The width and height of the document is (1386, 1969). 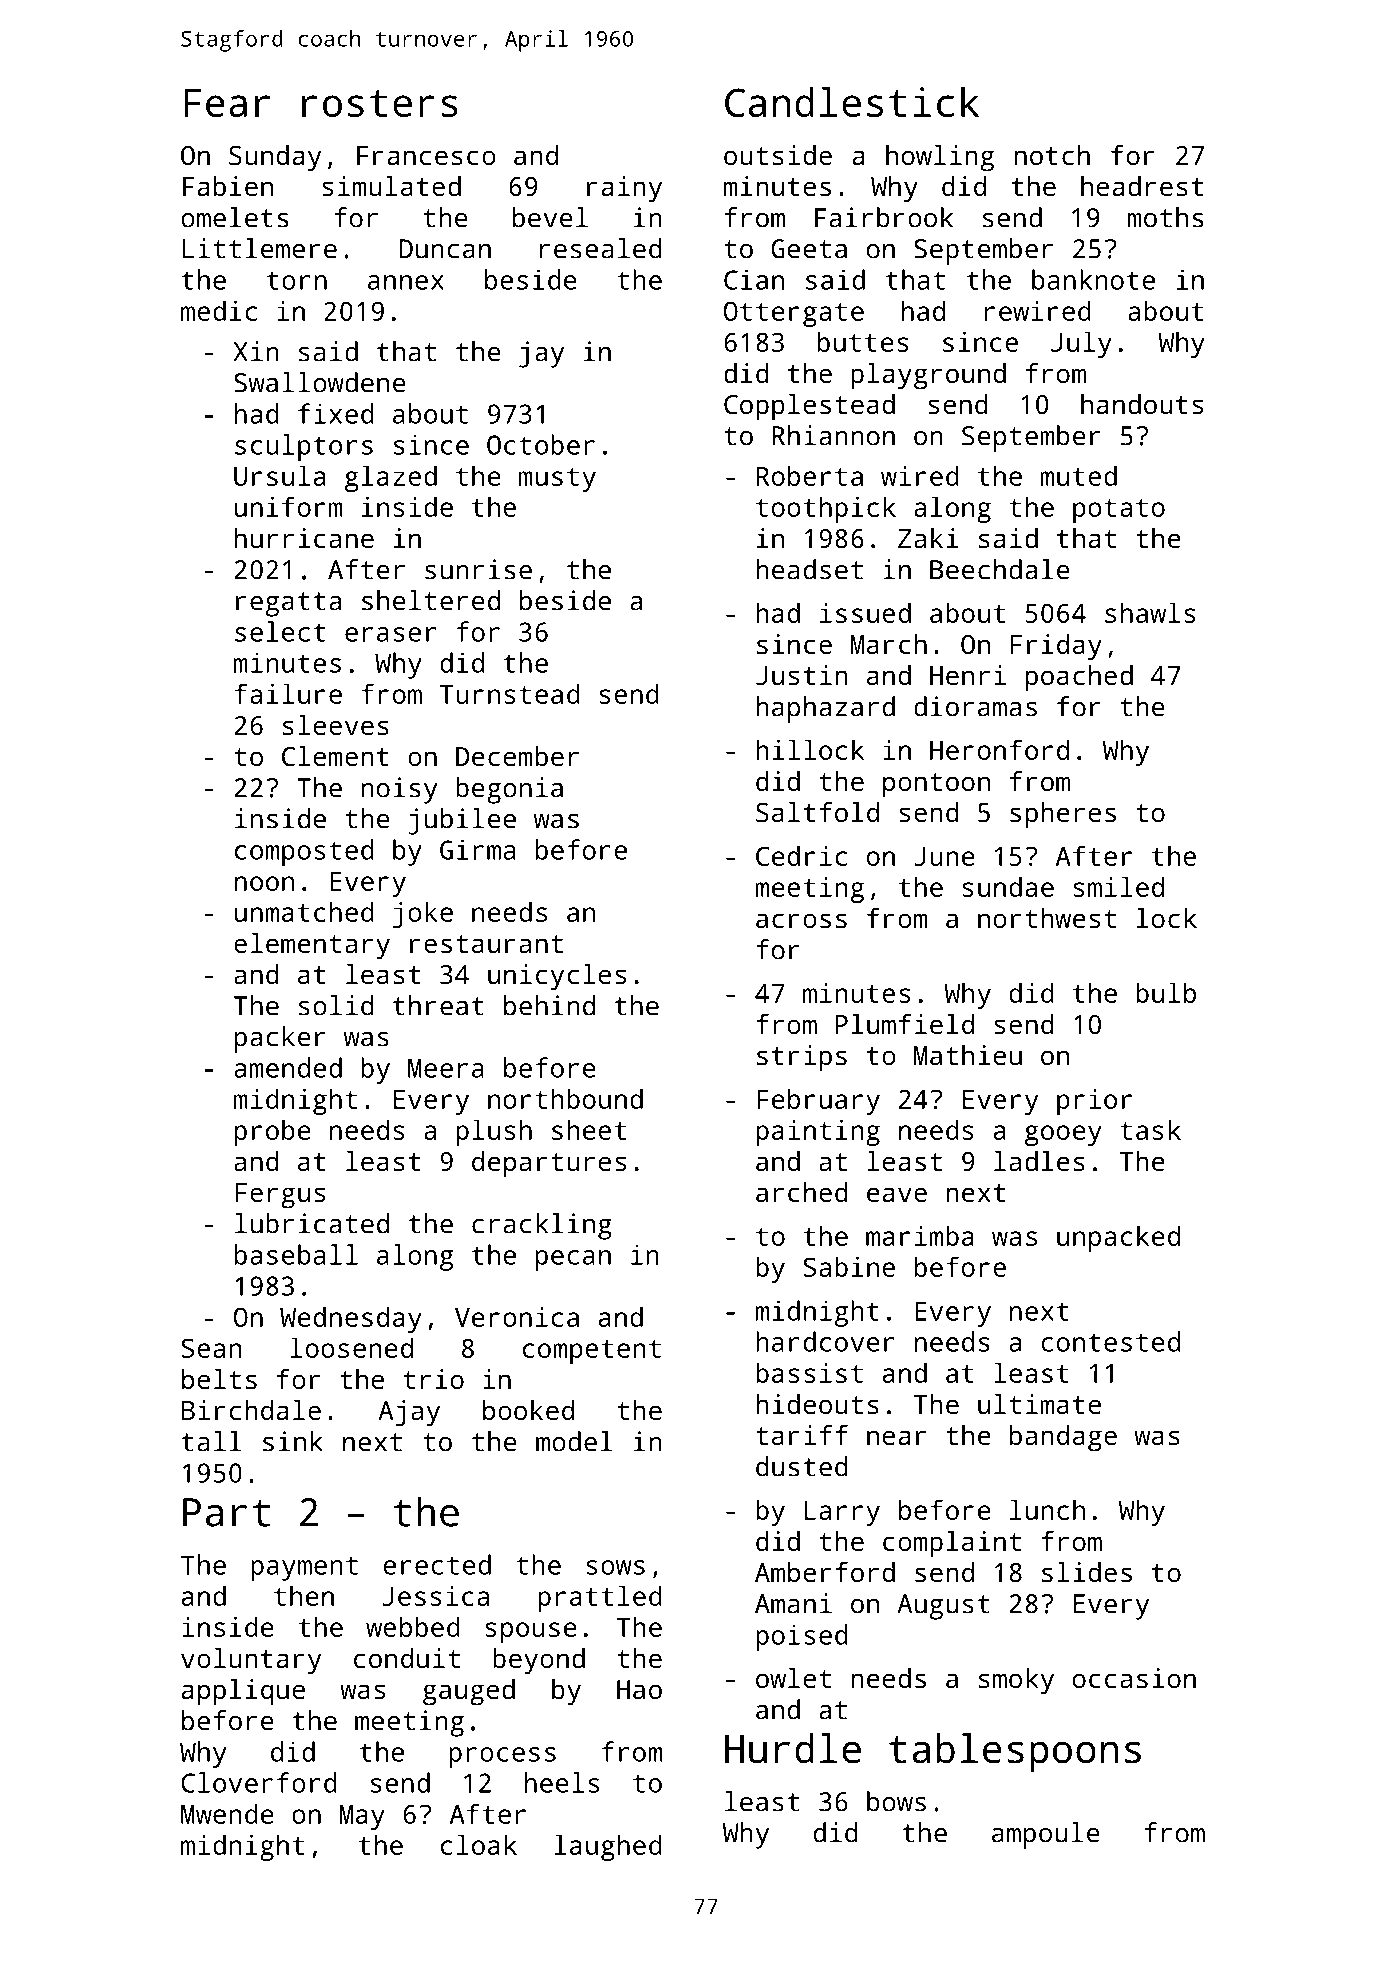 What do you see at coordinates (574, 1441) in the document?
I see `model` at bounding box center [574, 1441].
